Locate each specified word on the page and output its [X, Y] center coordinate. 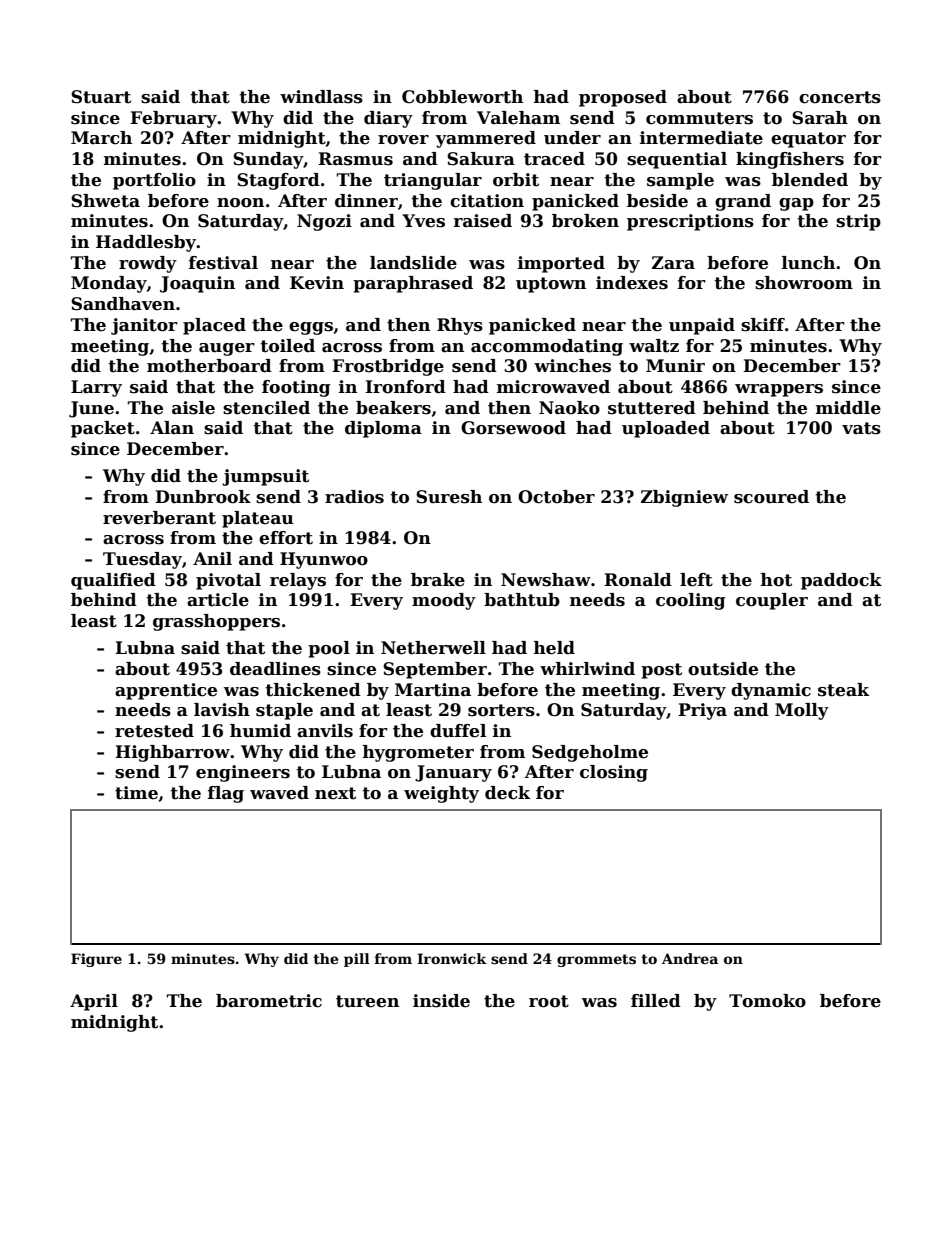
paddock [841, 581]
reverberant [159, 518]
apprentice [166, 691]
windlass [321, 97]
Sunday [268, 160]
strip [858, 222]
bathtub [522, 600]
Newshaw [546, 580]
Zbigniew [684, 498]
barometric [269, 1001]
